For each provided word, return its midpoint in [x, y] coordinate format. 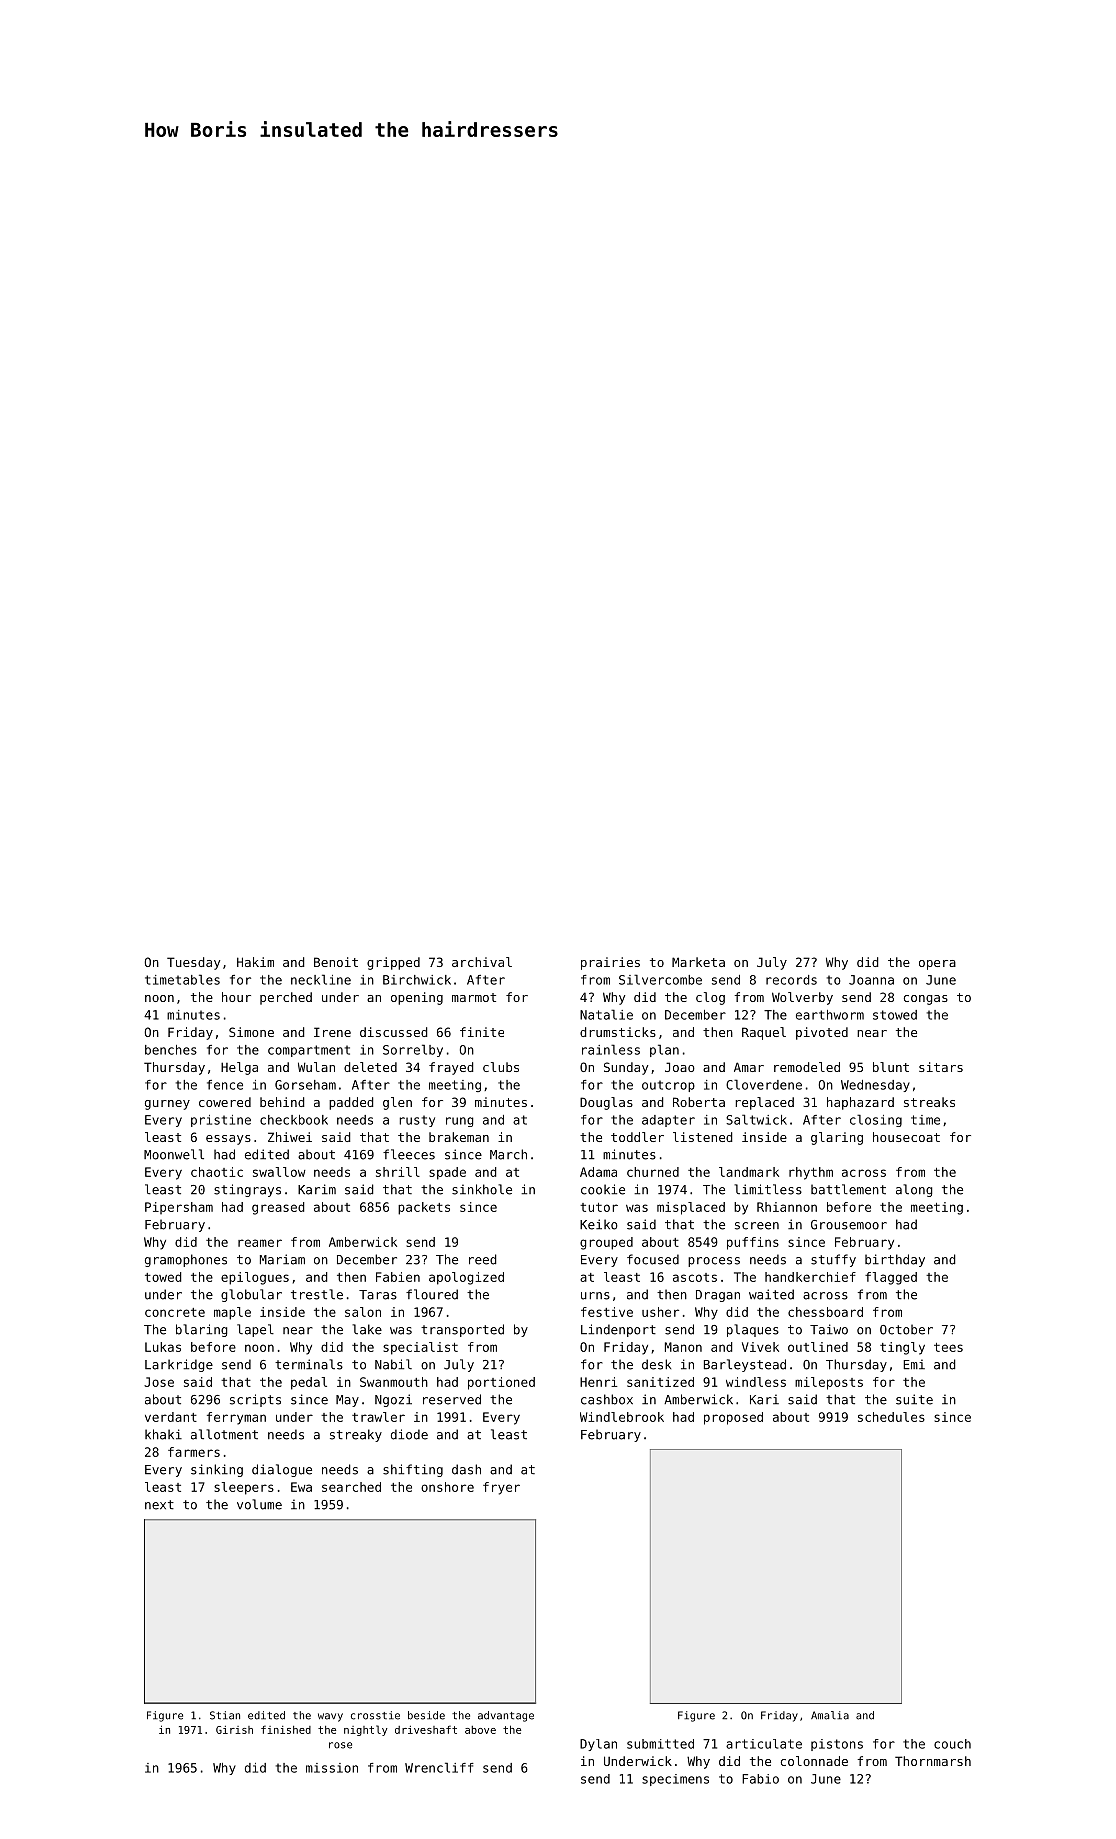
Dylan [598, 1745]
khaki [163, 1434]
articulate [764, 1744]
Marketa [698, 962]
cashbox [607, 1399]
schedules [891, 1417]
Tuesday [193, 963]
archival [482, 962]
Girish [234, 1730]
